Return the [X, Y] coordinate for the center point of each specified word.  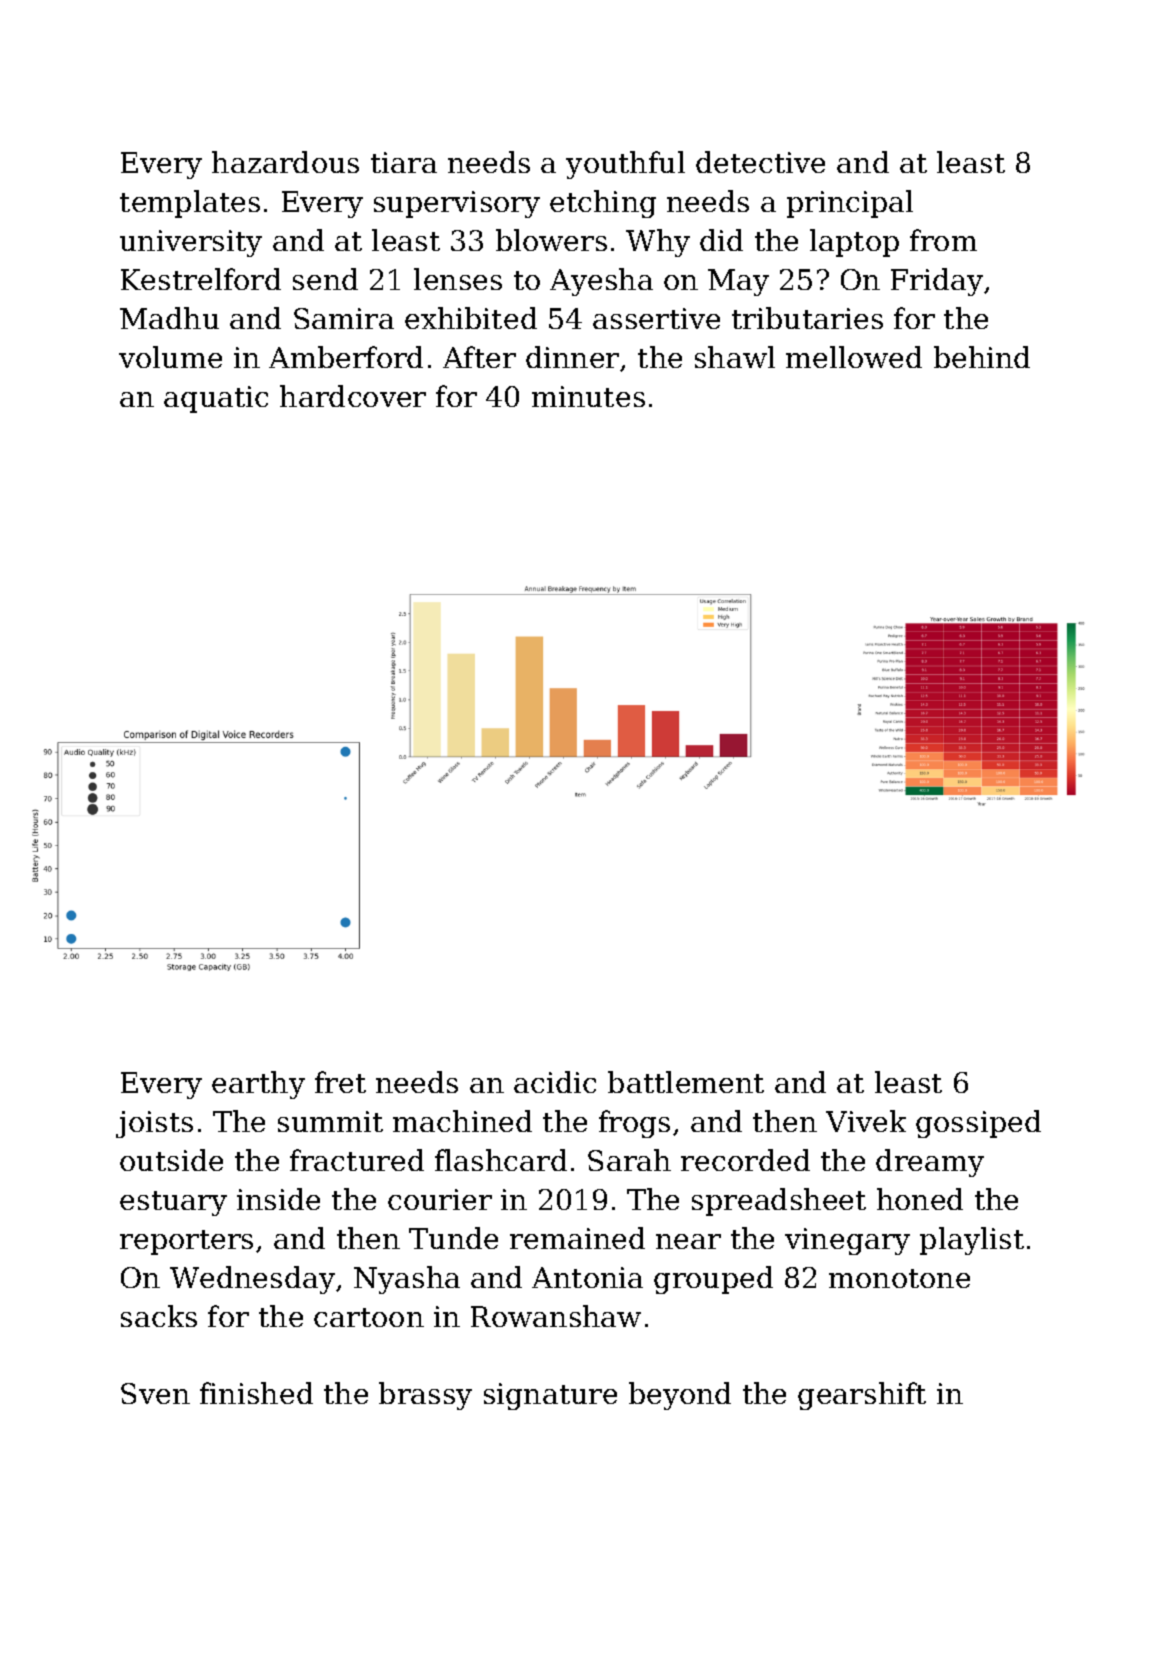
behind [982, 357]
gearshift [862, 1396]
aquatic [216, 399]
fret [340, 1082]
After [479, 357]
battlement [686, 1082]
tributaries [807, 318]
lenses [458, 279]
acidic [555, 1082]
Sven [155, 1393]
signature [550, 1396]
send [325, 279]
